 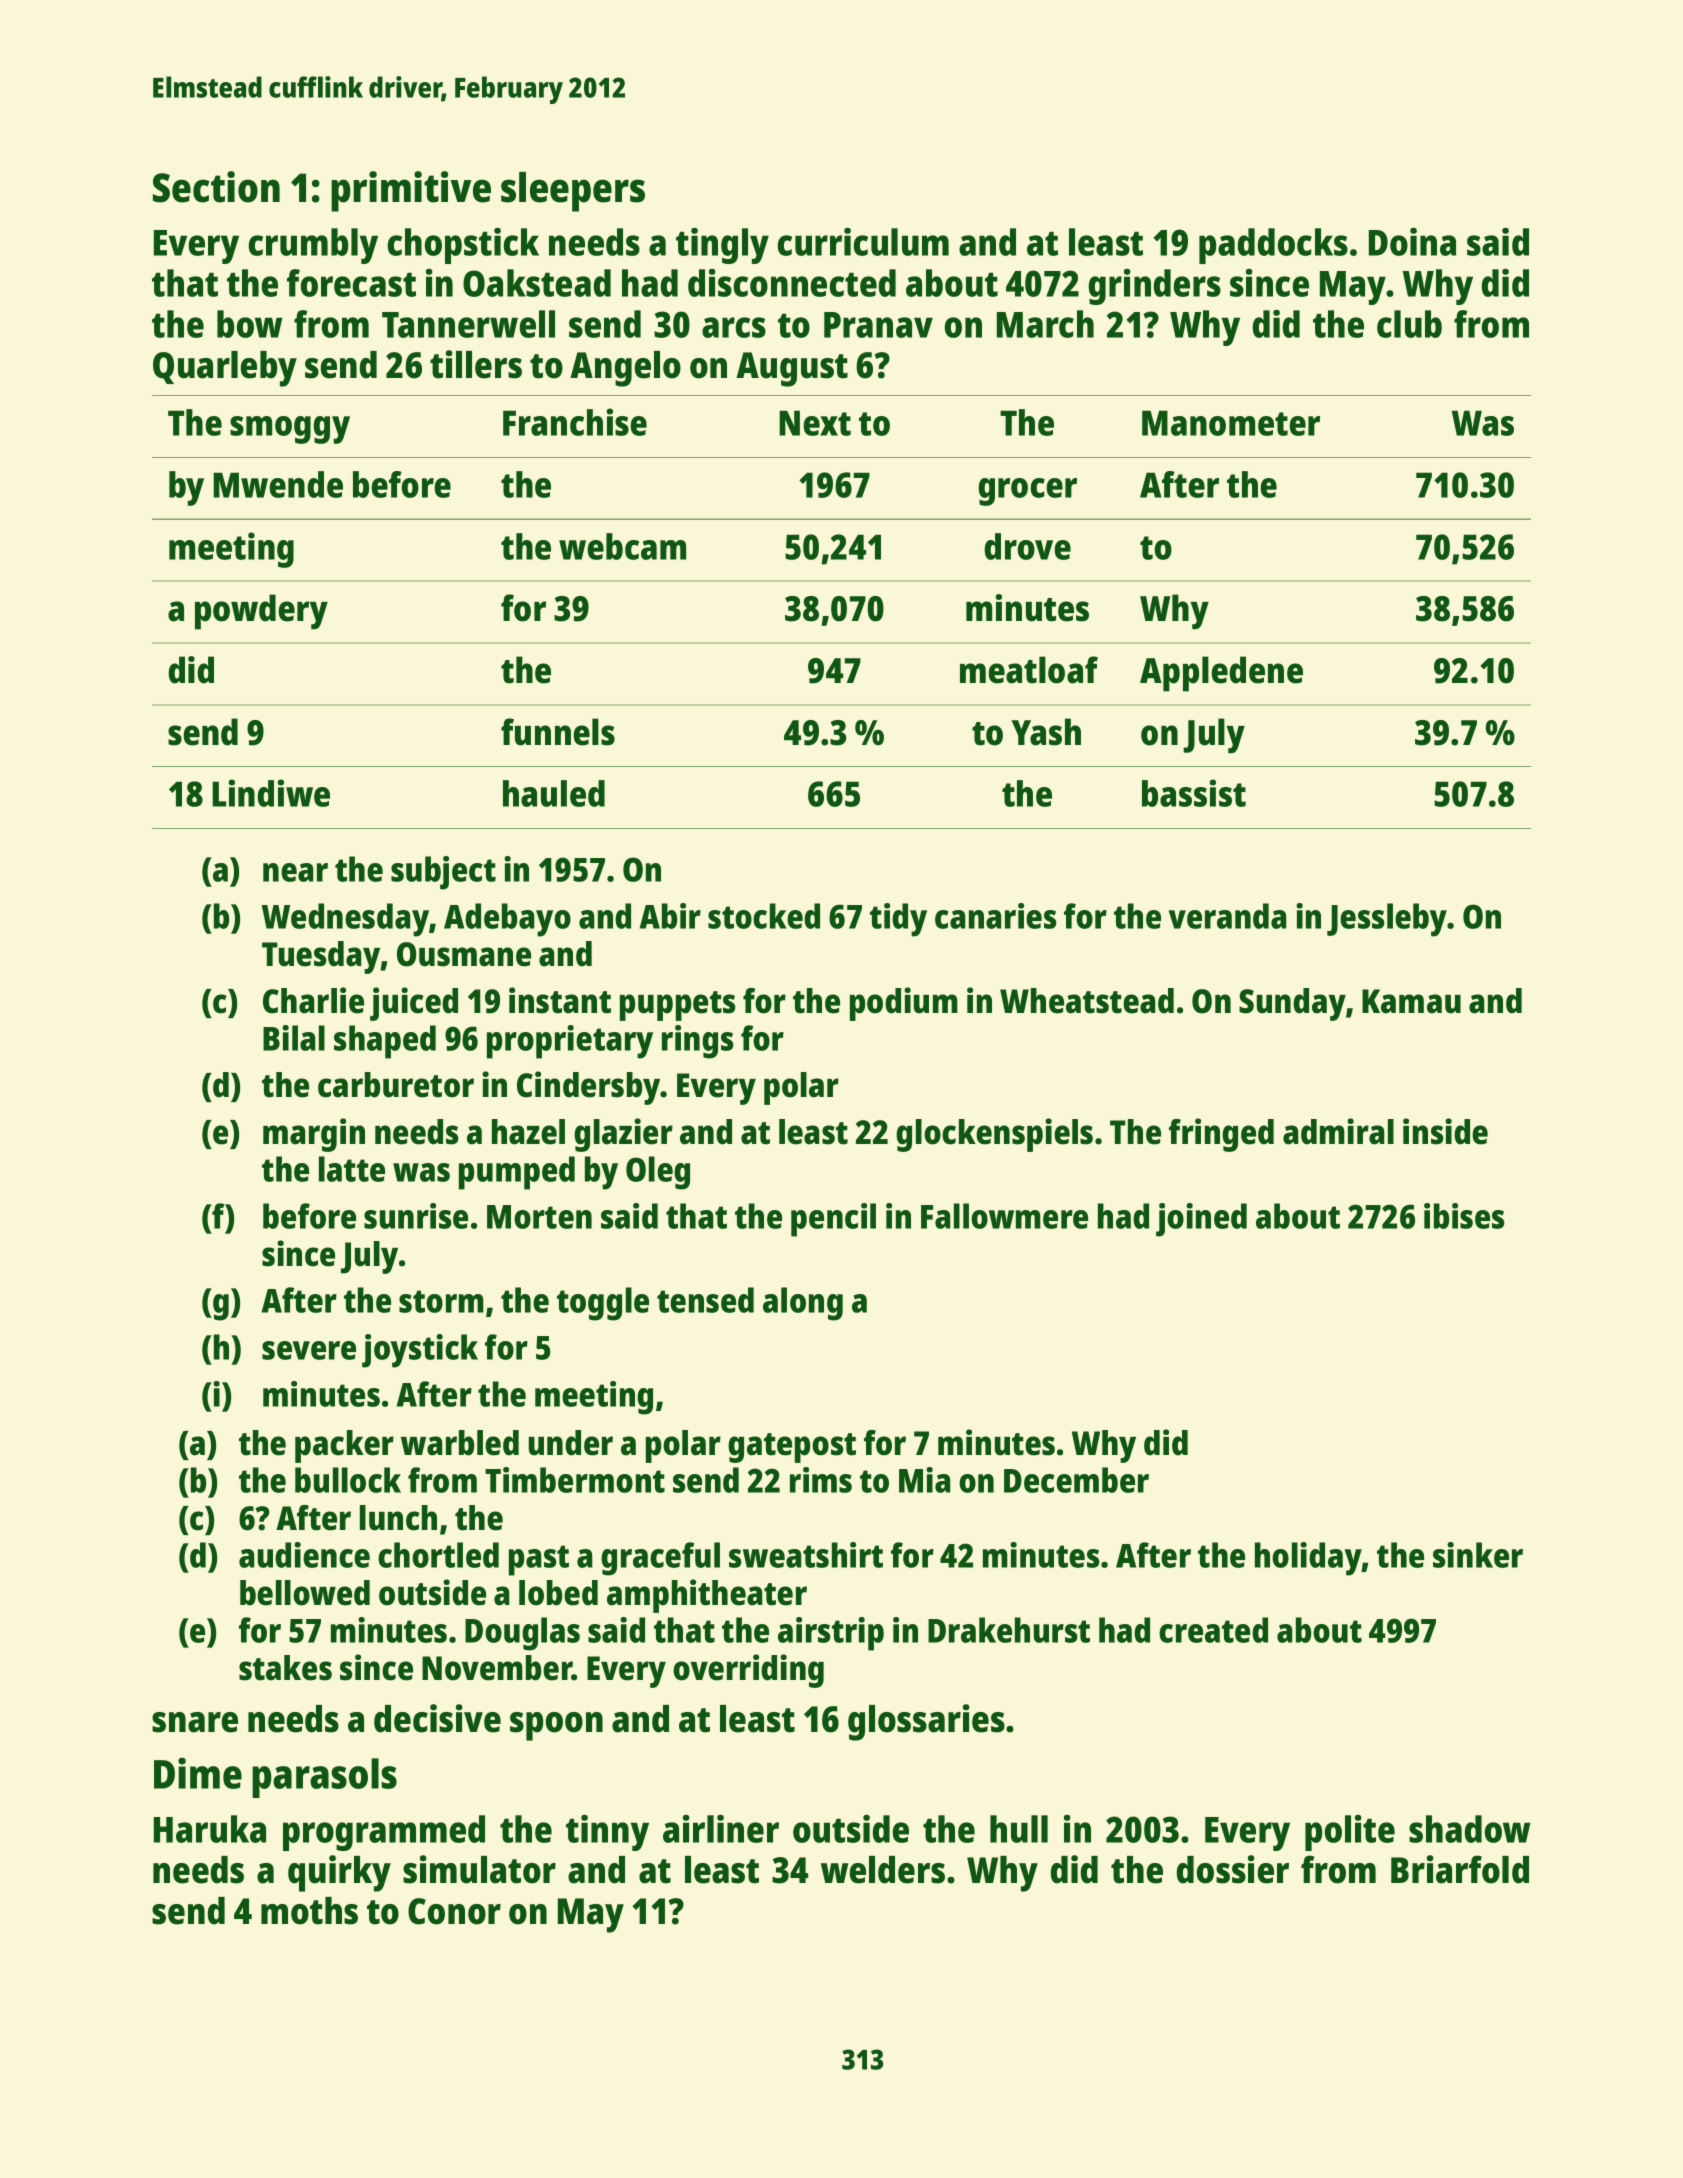 What do you see at coordinates (1027, 546) in the screenshot?
I see `drove` at bounding box center [1027, 546].
